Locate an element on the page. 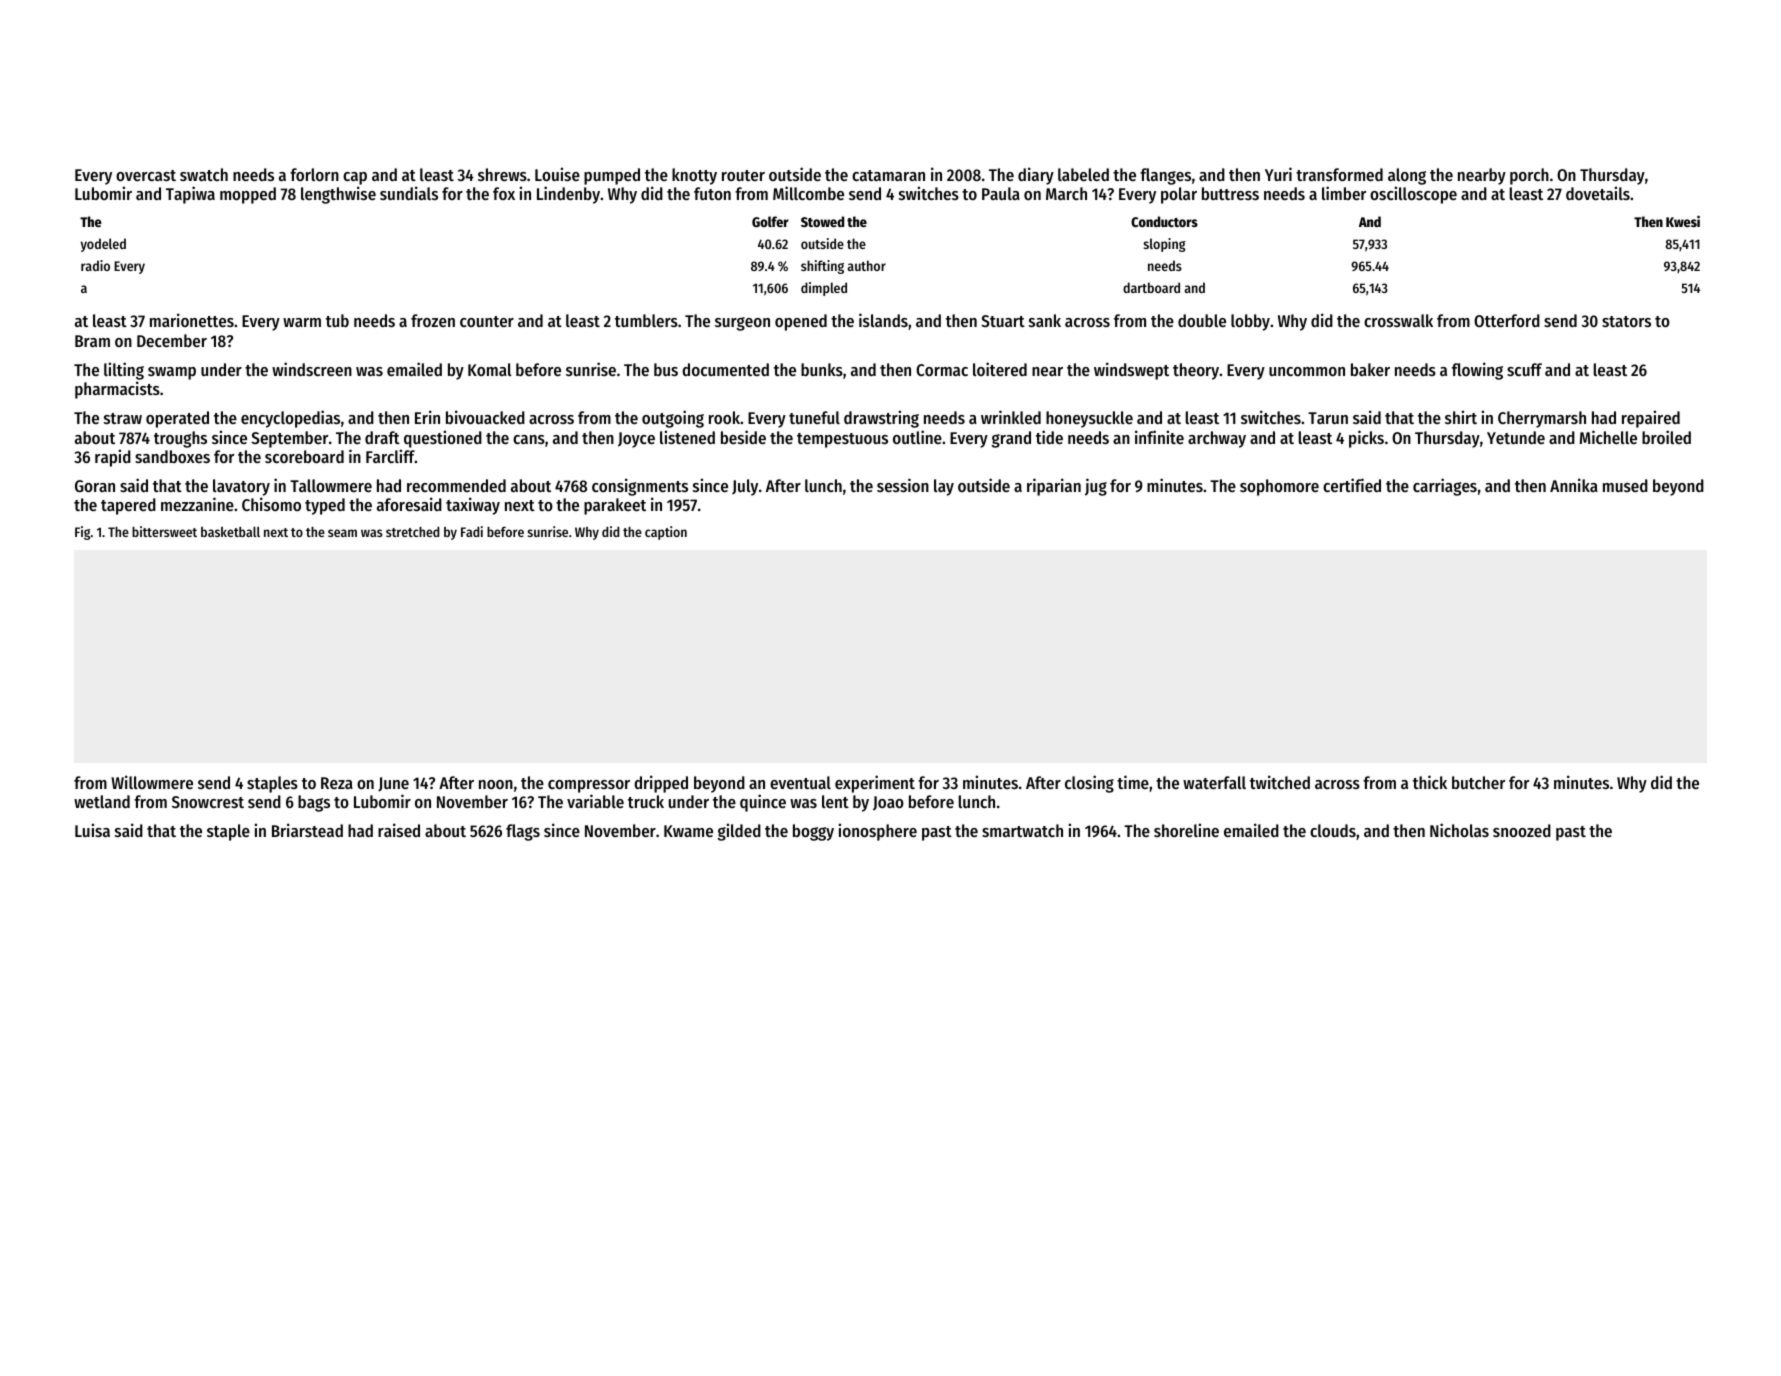  honeysuckle is located at coordinates (1089, 419).
